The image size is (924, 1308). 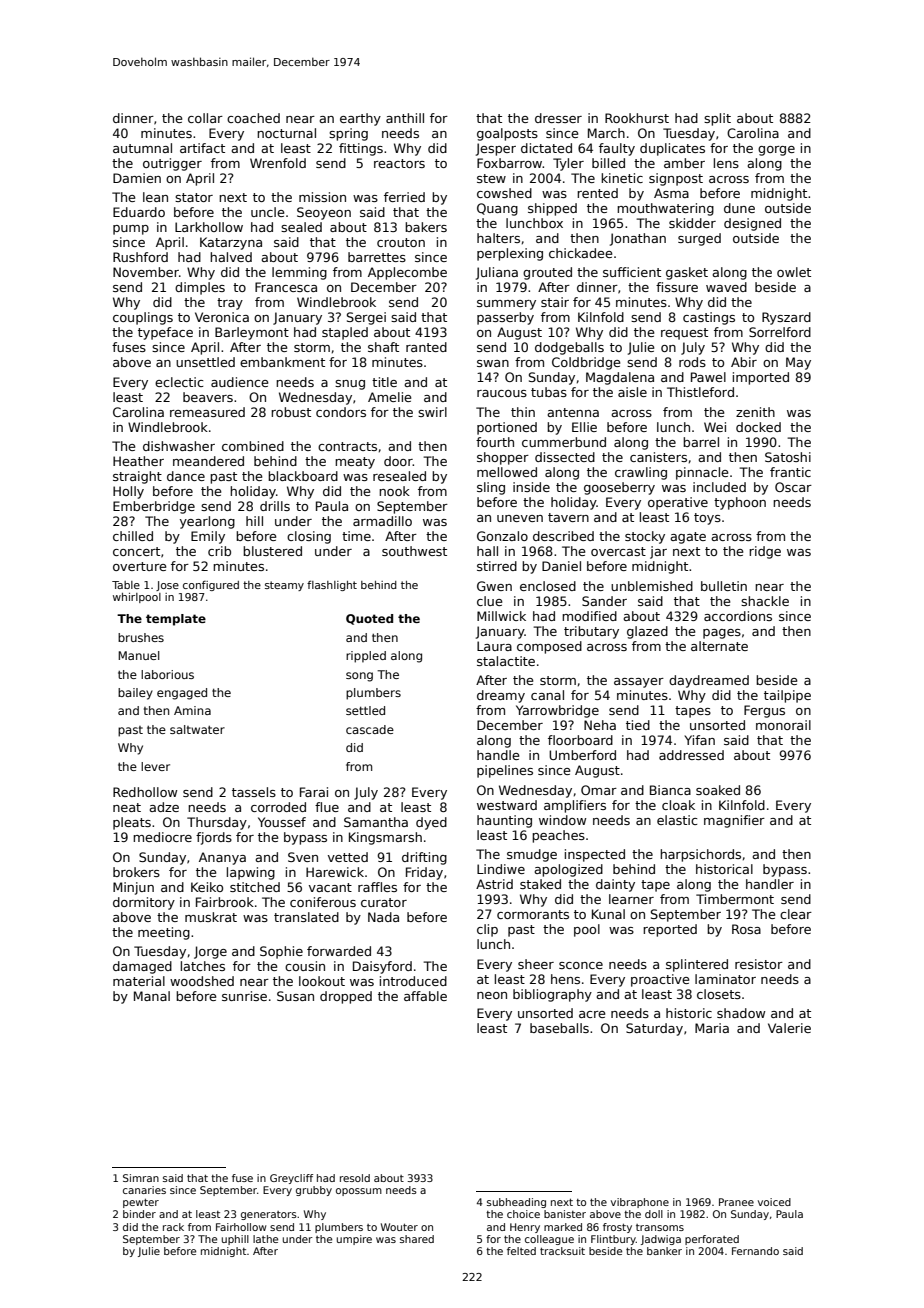 I want to click on Pranee, so click(x=736, y=1202).
